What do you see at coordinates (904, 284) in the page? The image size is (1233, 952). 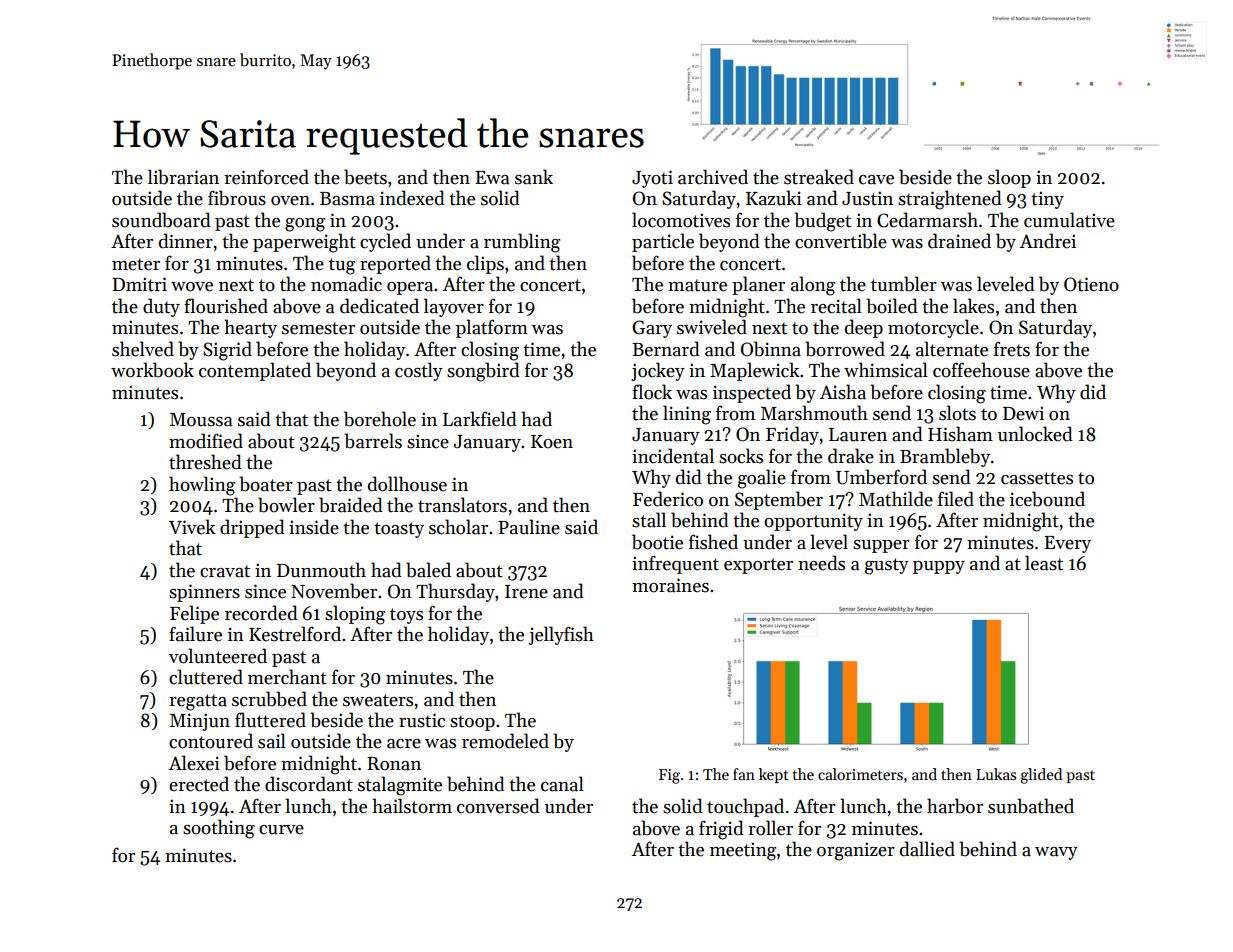 I see `tumbler` at bounding box center [904, 284].
